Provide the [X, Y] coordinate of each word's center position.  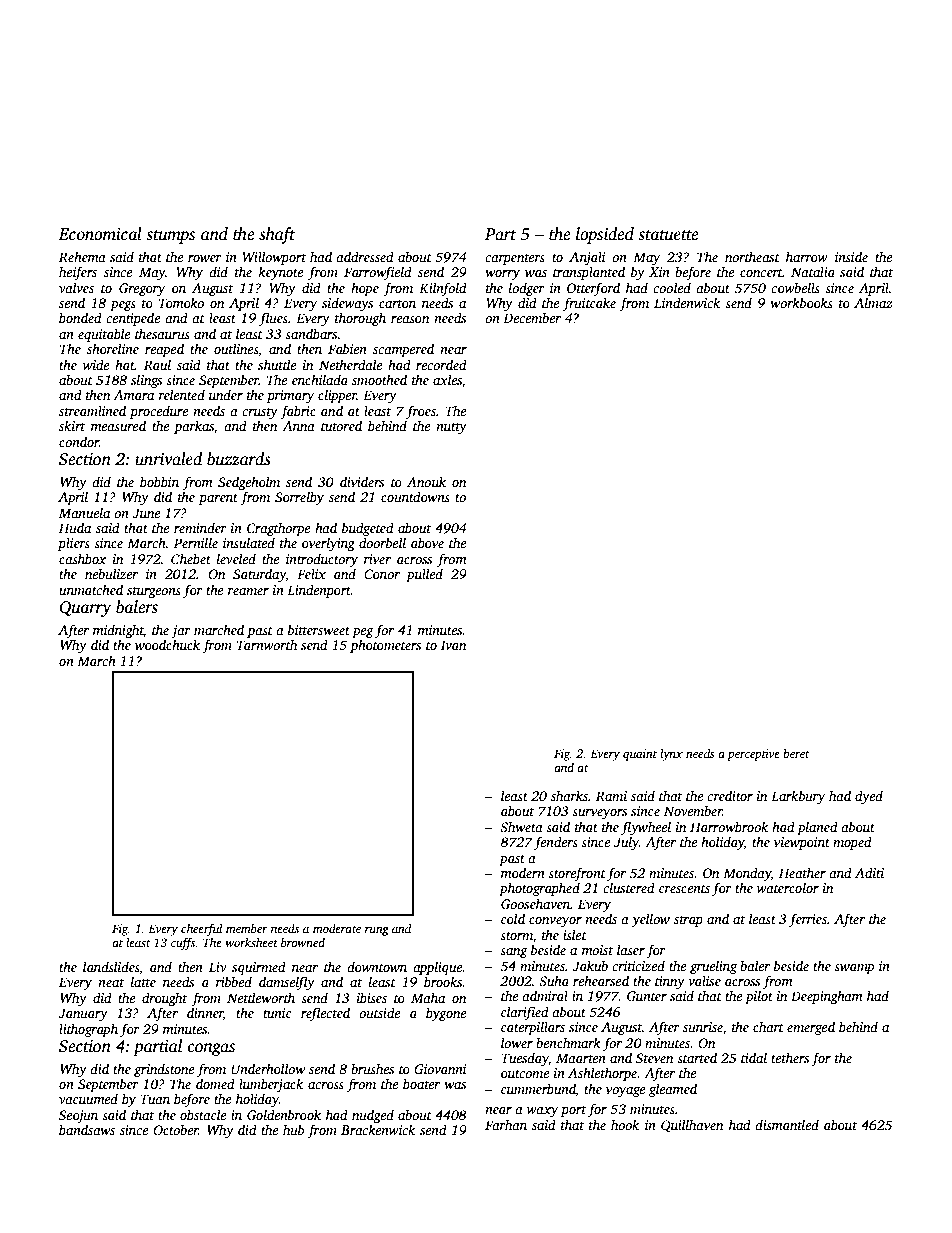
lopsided [605, 235]
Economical [100, 234]
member [247, 928]
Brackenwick [378, 1129]
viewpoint [802, 843]
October [176, 1129]
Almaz [873, 302]
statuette [668, 235]
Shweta [521, 826]
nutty [451, 428]
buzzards [239, 459]
